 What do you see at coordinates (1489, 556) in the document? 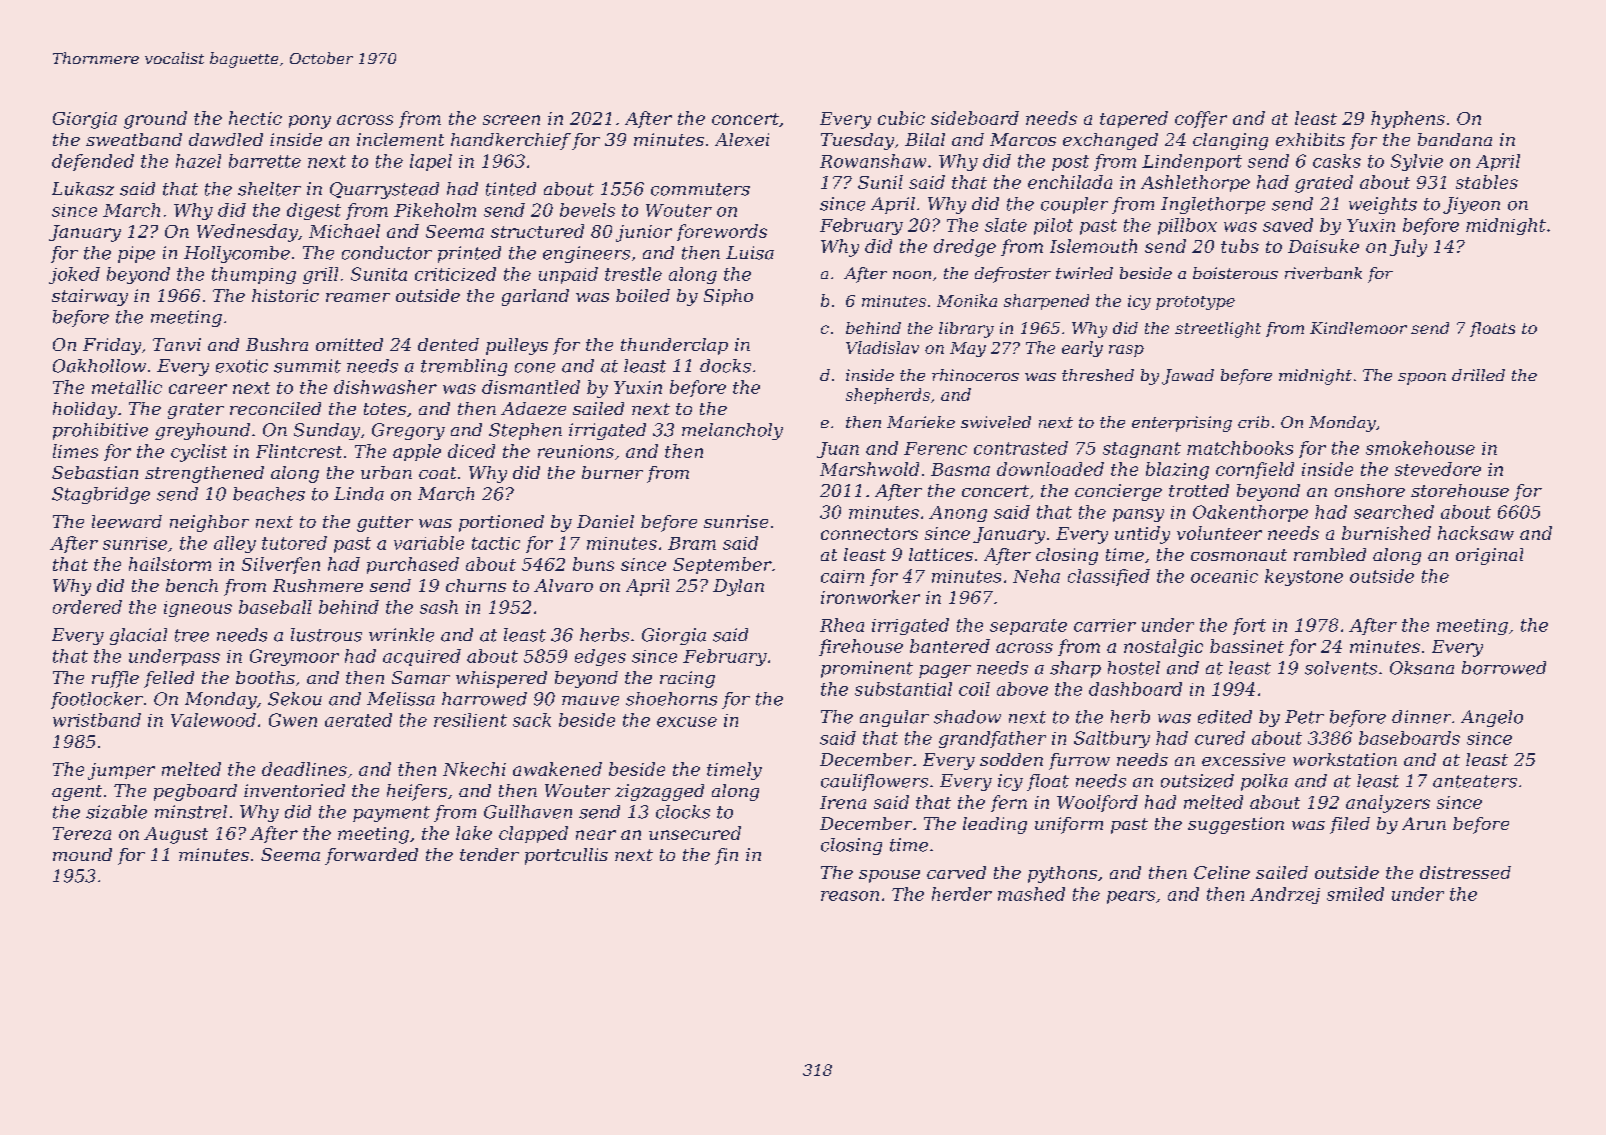
I see `original` at bounding box center [1489, 556].
